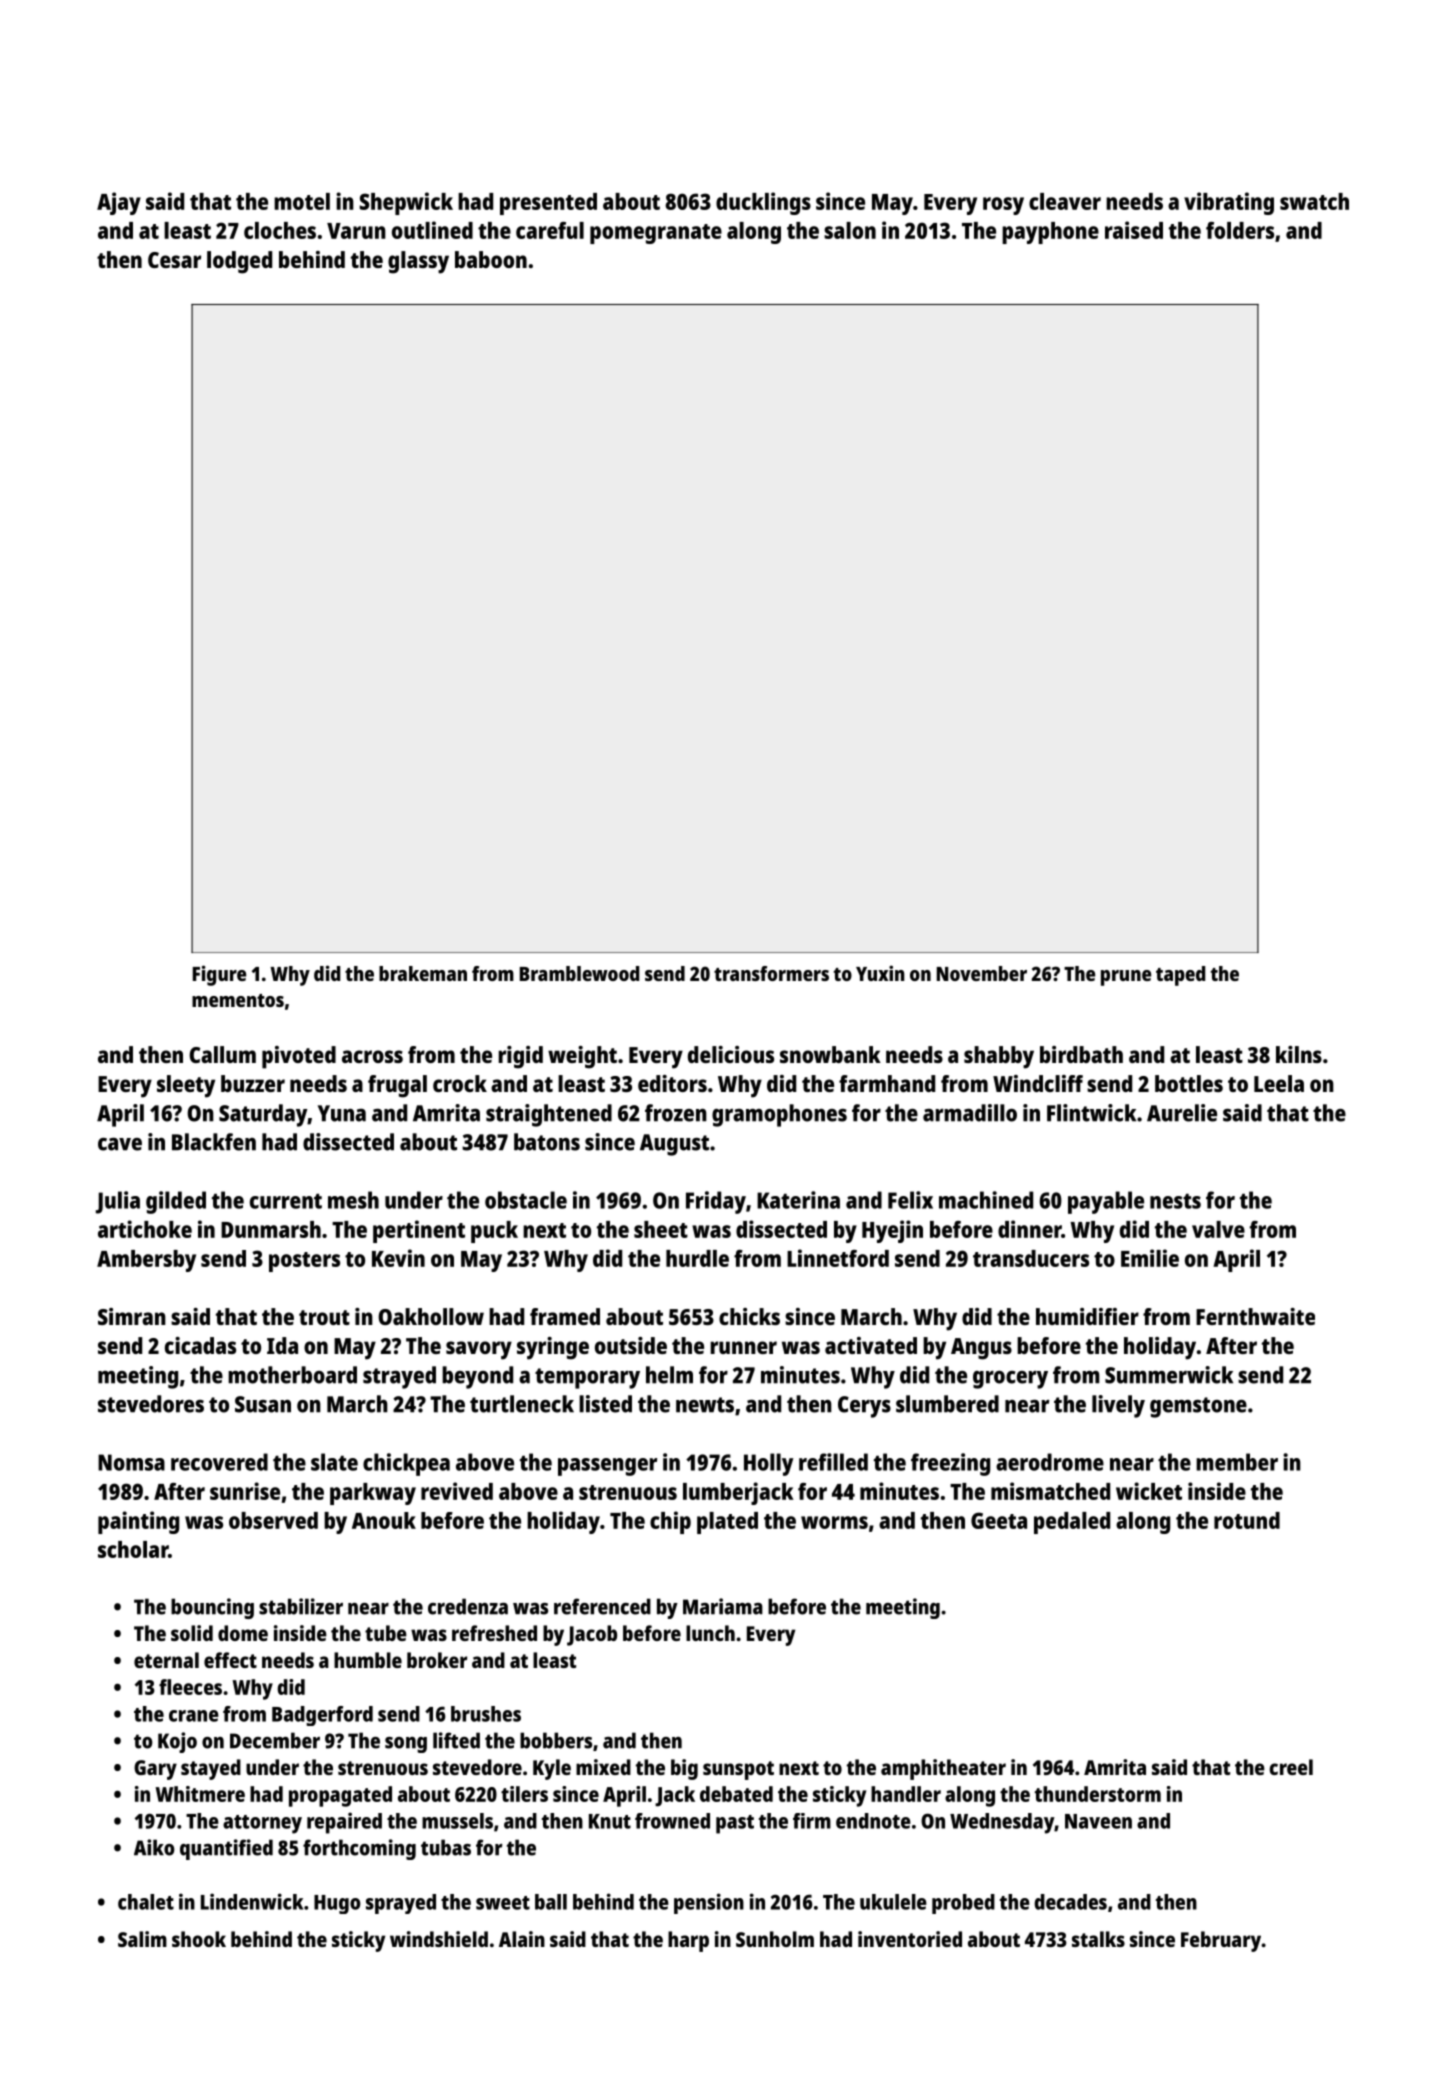 This screenshot has width=1450, height=2100. I want to click on nests, so click(1175, 1201).
